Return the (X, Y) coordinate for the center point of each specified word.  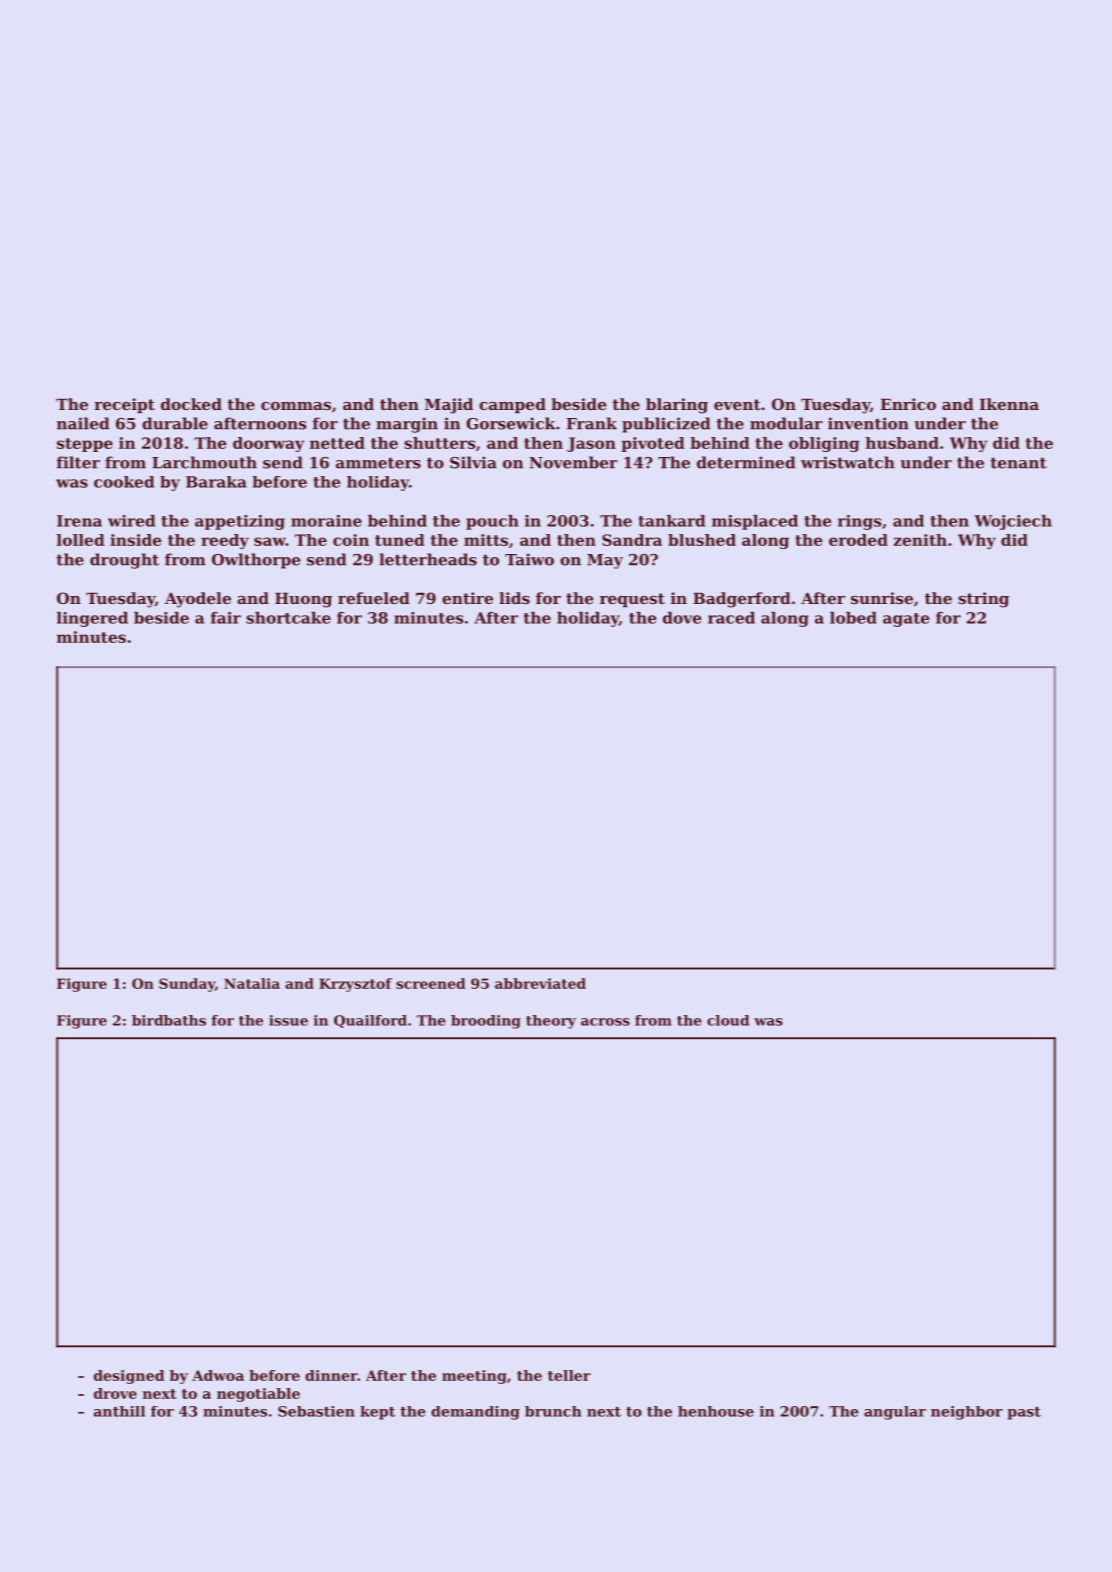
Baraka (216, 482)
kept (377, 1413)
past (1024, 1413)
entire (467, 598)
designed (129, 1377)
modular (786, 423)
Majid (449, 406)
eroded (858, 540)
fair (226, 618)
